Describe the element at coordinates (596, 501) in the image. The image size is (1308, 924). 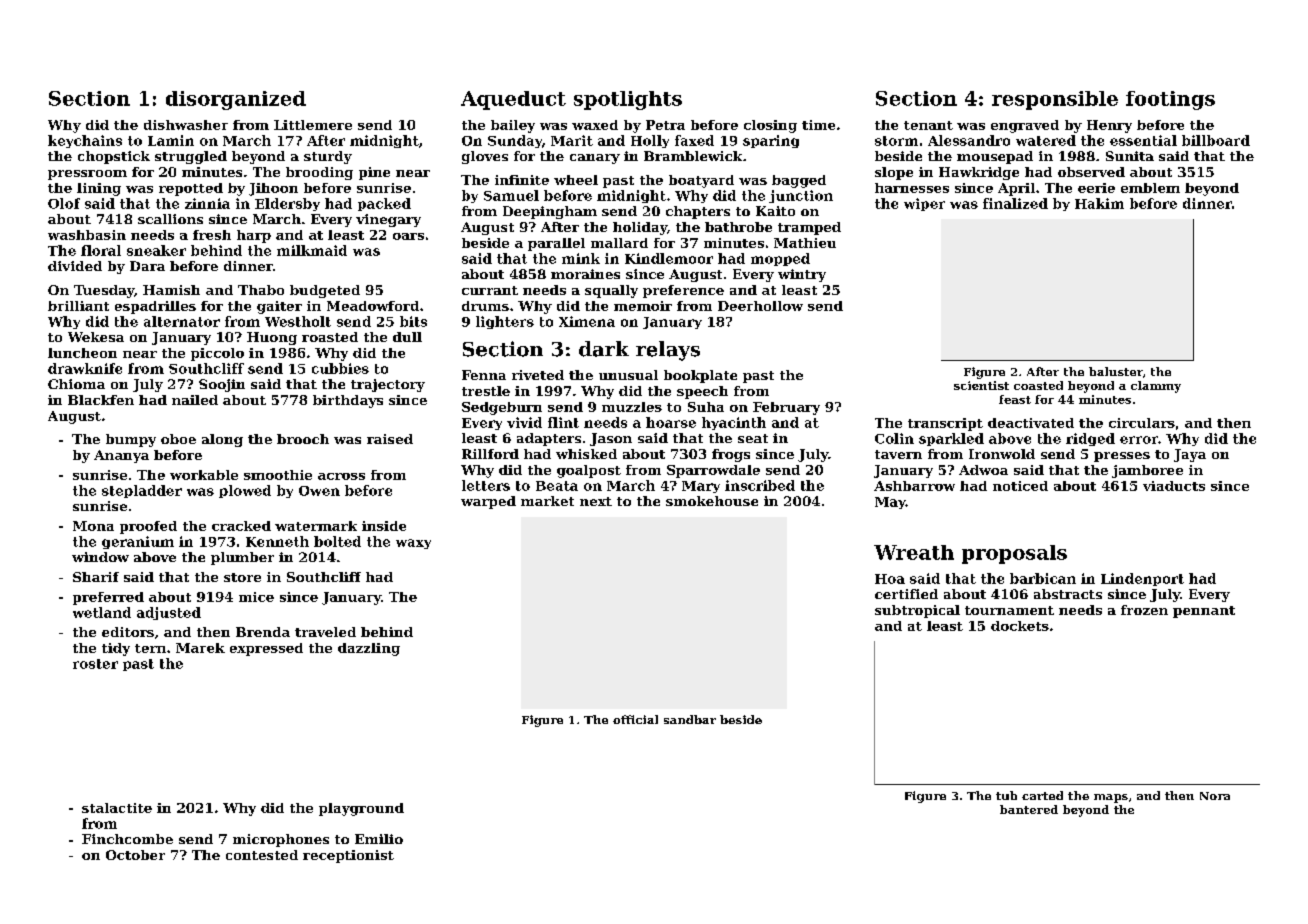
I see `next` at that location.
